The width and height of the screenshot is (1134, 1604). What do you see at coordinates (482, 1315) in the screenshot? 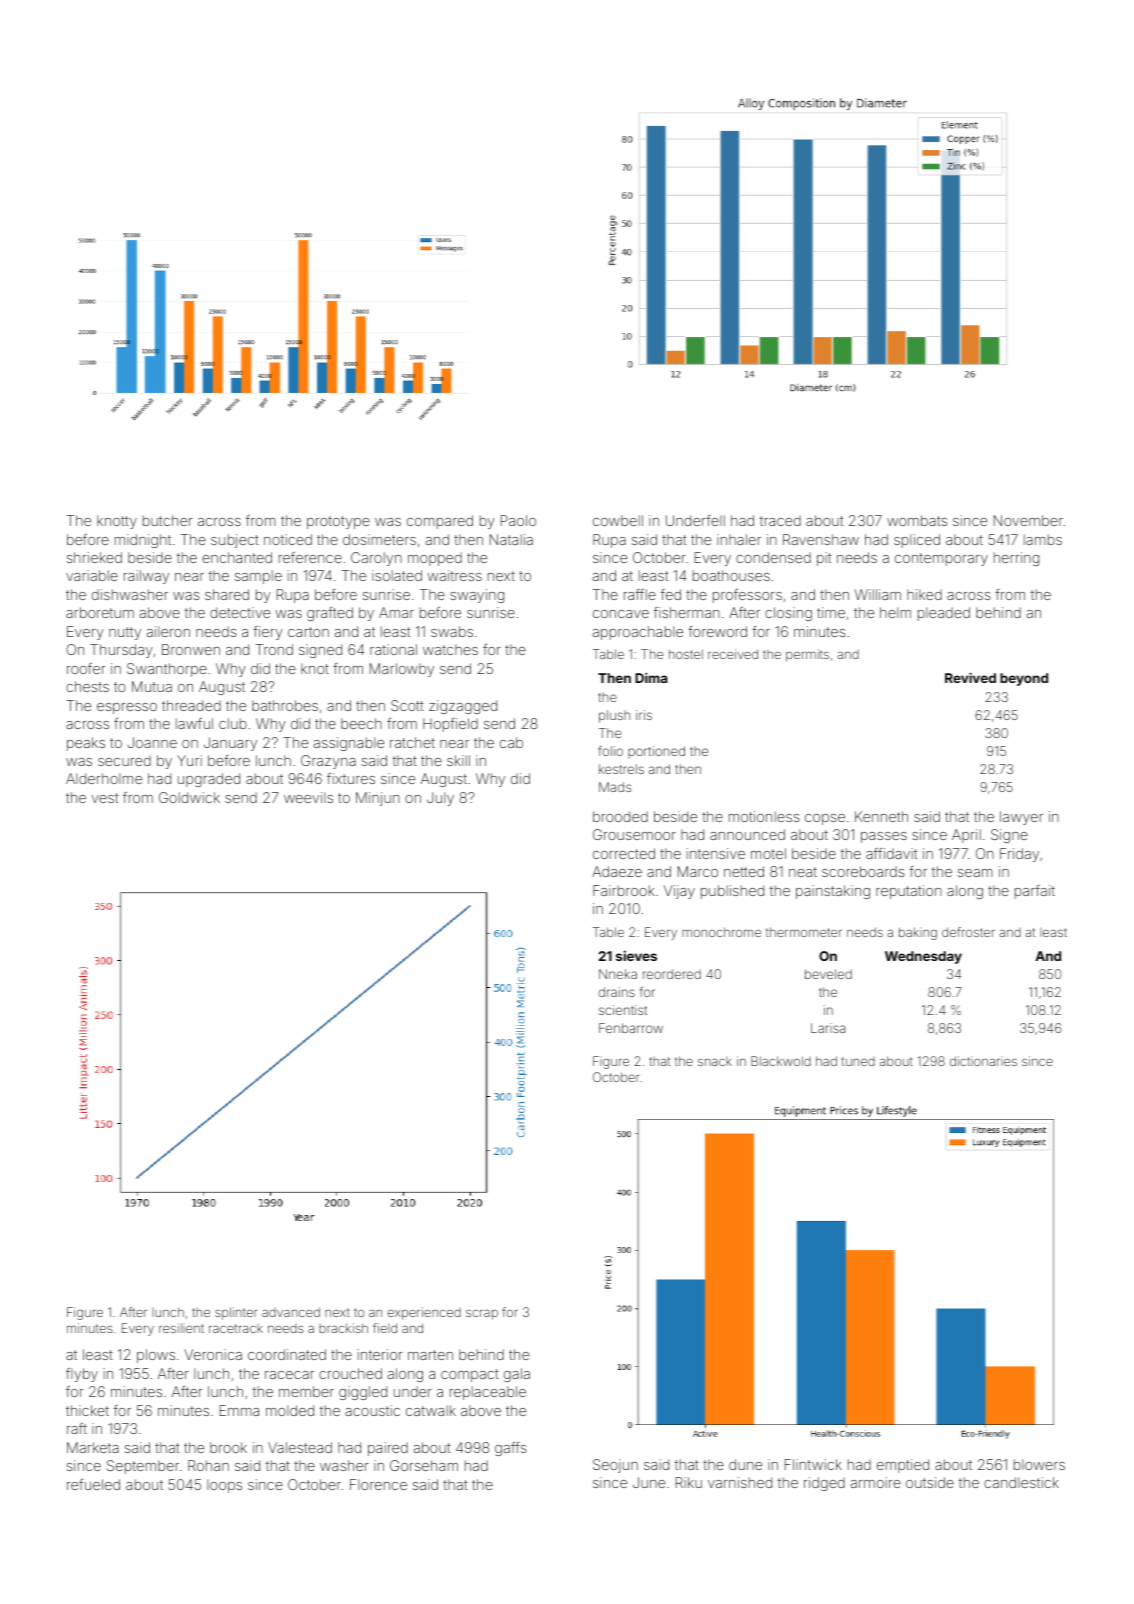
I see `scrap` at bounding box center [482, 1315].
